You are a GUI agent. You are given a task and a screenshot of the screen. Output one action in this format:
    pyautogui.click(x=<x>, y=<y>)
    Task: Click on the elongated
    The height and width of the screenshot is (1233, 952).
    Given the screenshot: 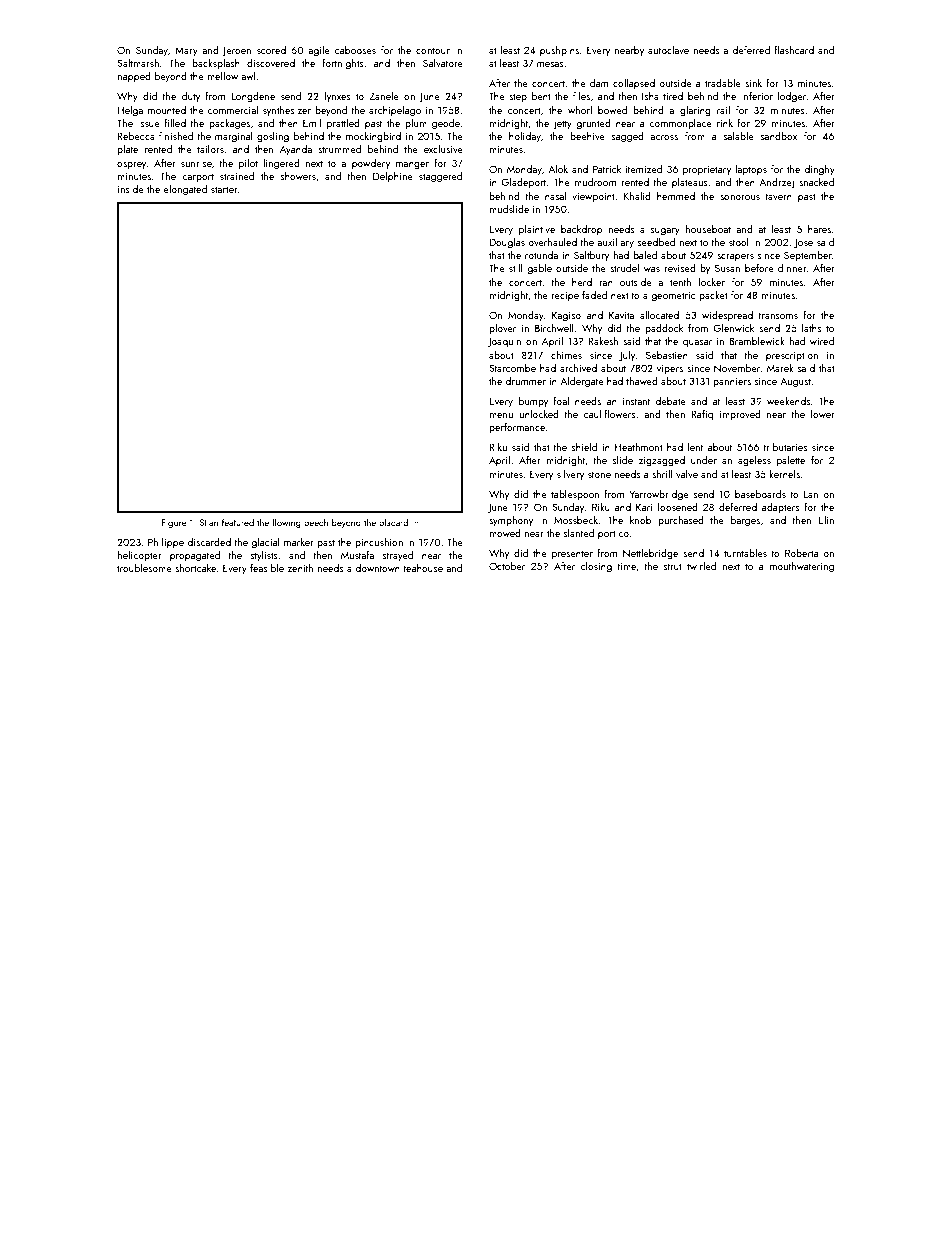 What is the action you would take?
    pyautogui.click(x=185, y=190)
